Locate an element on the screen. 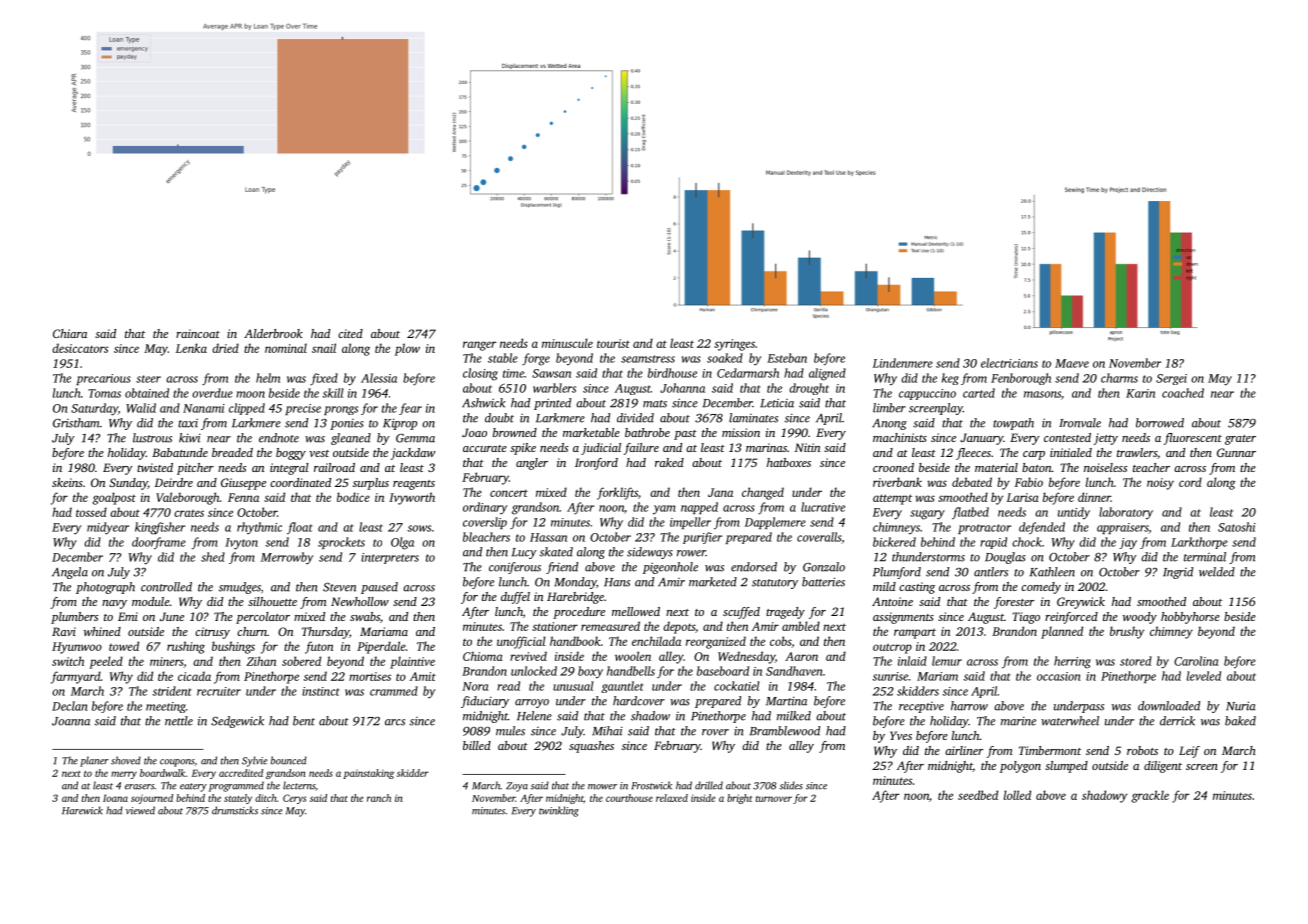 Image resolution: width=1308 pixels, height=924 pixels. Chiara is located at coordinates (70, 333).
